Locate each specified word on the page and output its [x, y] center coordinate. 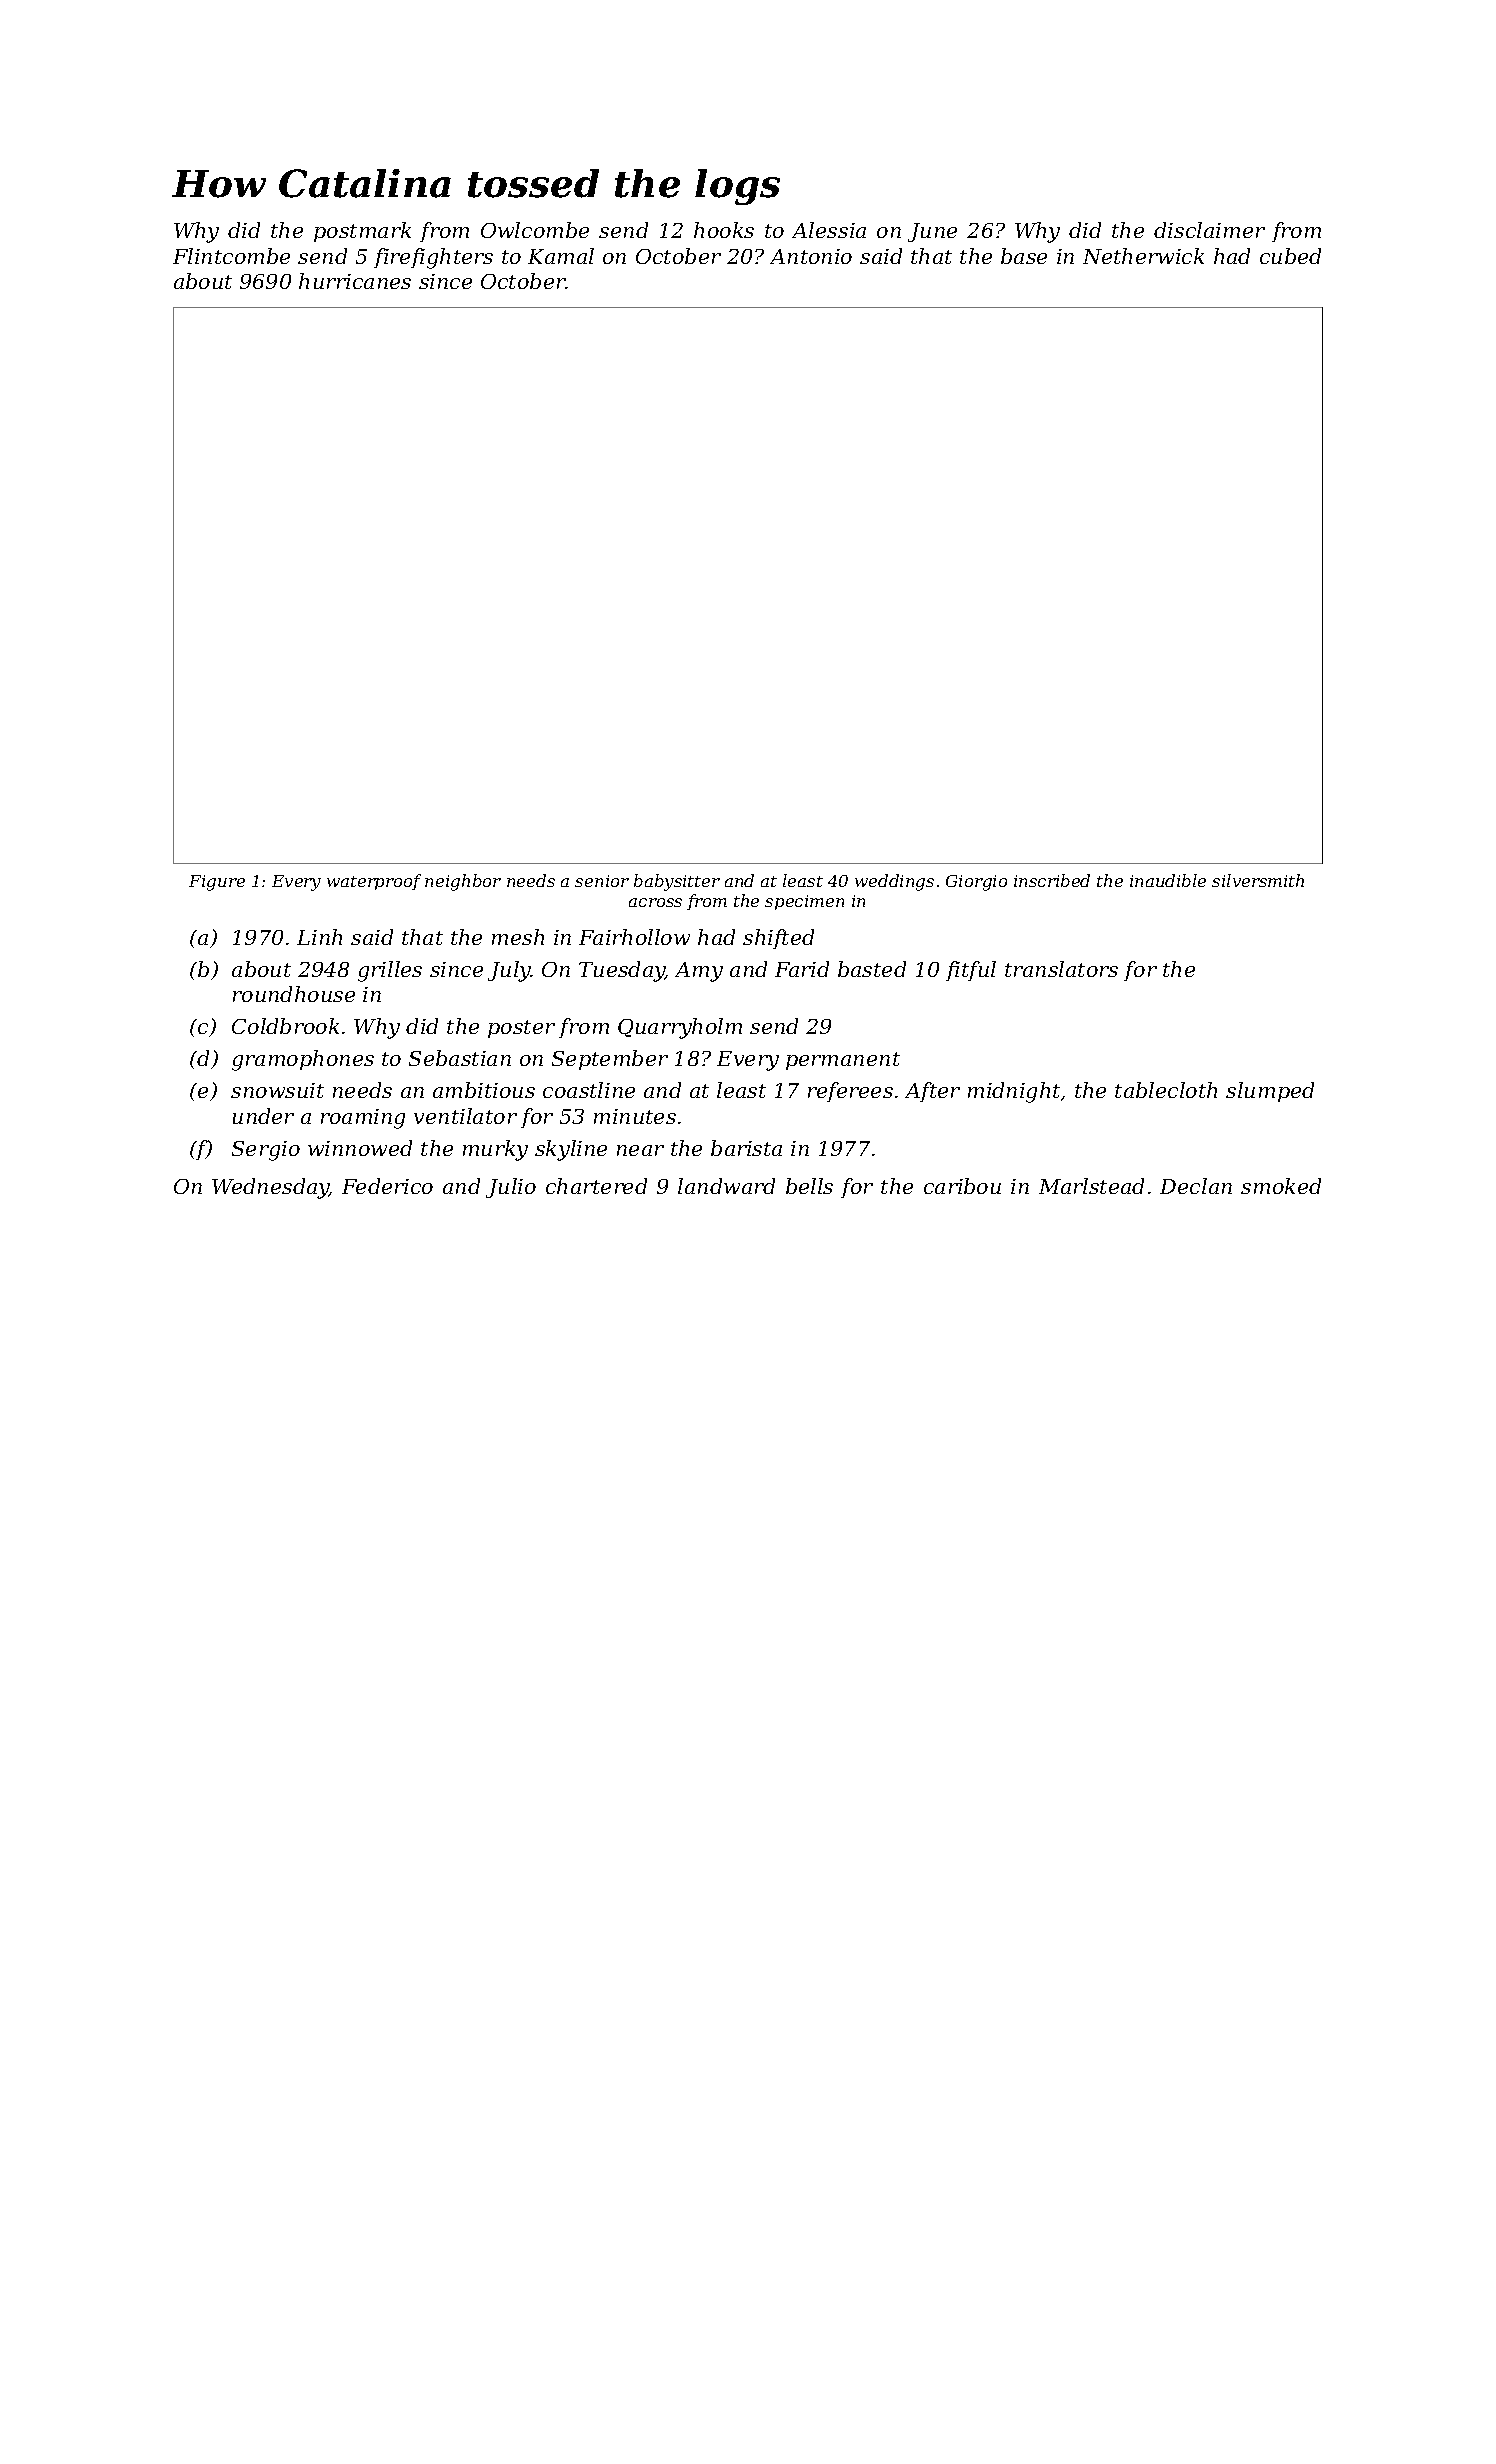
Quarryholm [680, 1028]
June [932, 232]
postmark [362, 232]
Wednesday [270, 1188]
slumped [1270, 1092]
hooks [724, 230]
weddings [894, 882]
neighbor [463, 882]
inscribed [1052, 880]
